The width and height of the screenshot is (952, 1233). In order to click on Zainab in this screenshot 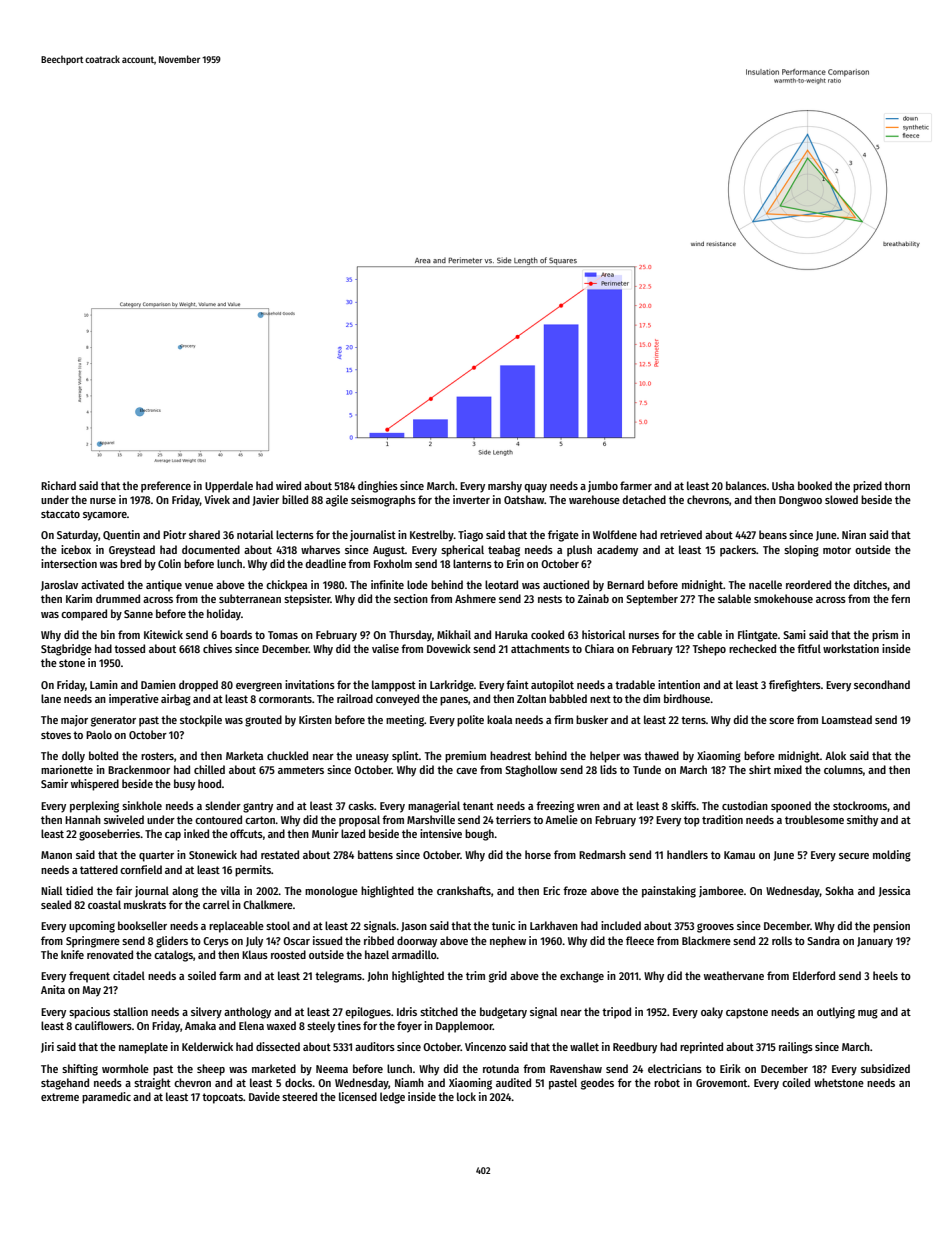, I will do `click(593, 598)`.
